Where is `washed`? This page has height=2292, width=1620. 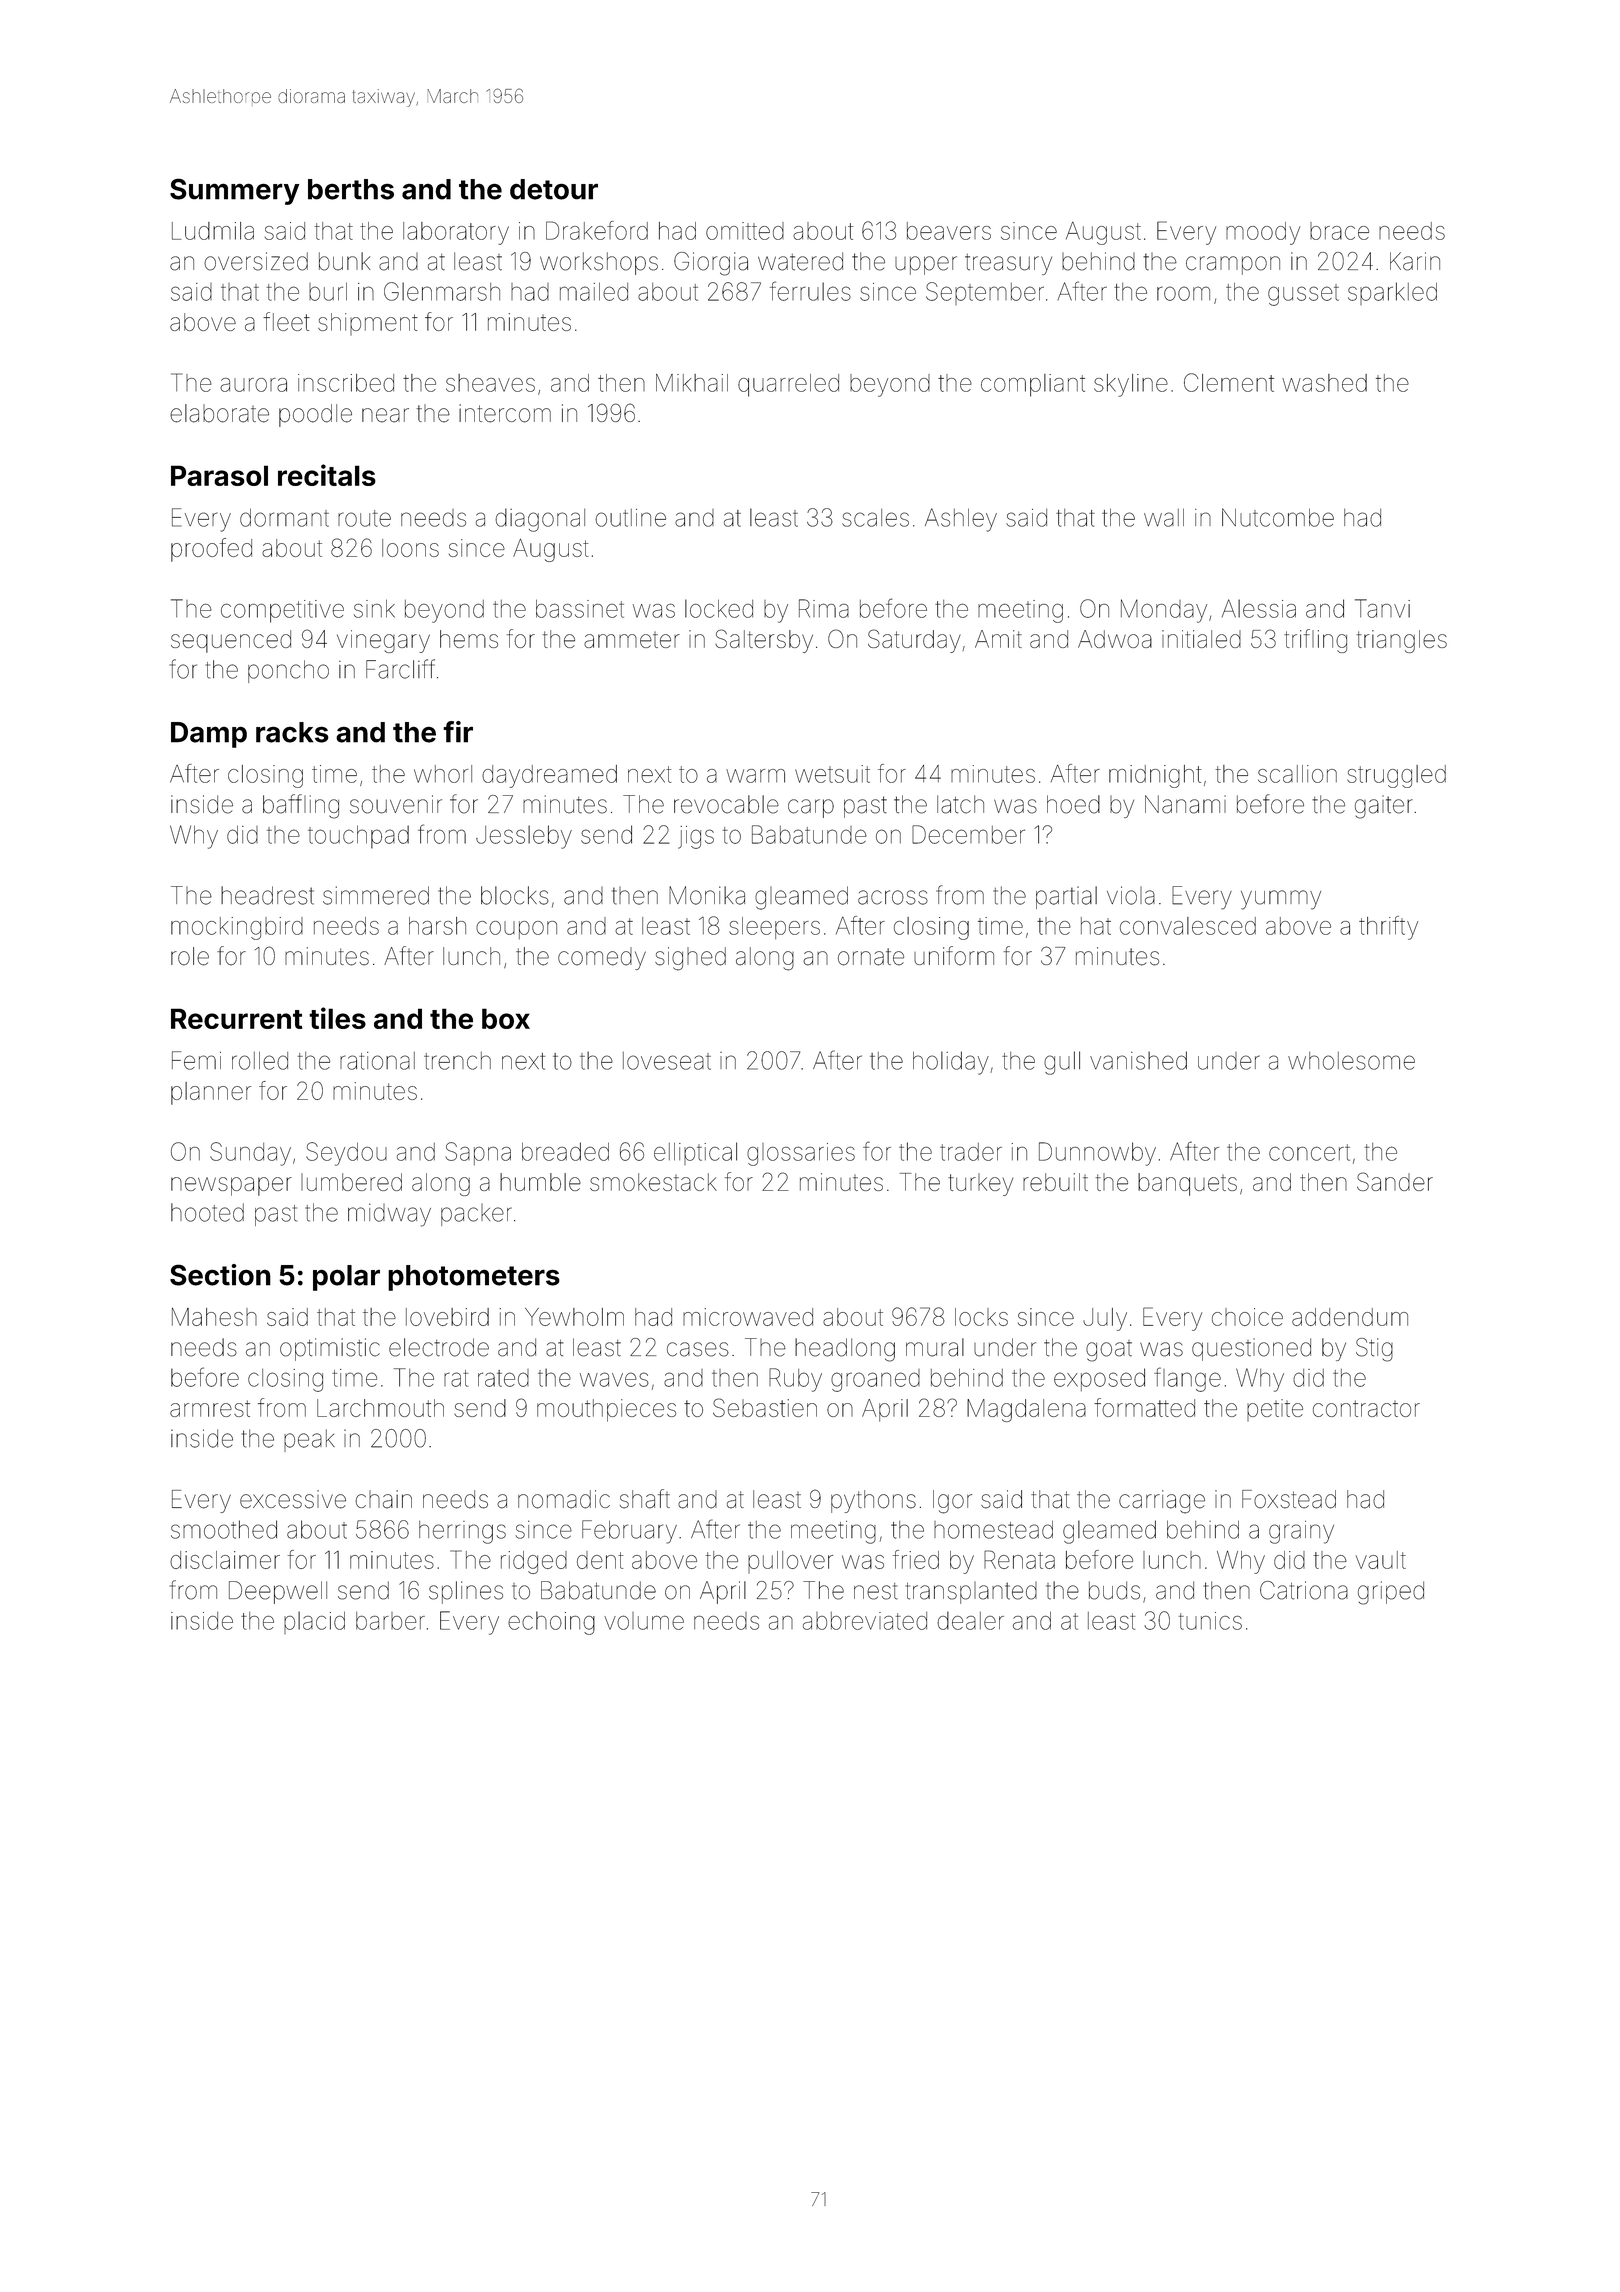 washed is located at coordinates (1324, 383).
